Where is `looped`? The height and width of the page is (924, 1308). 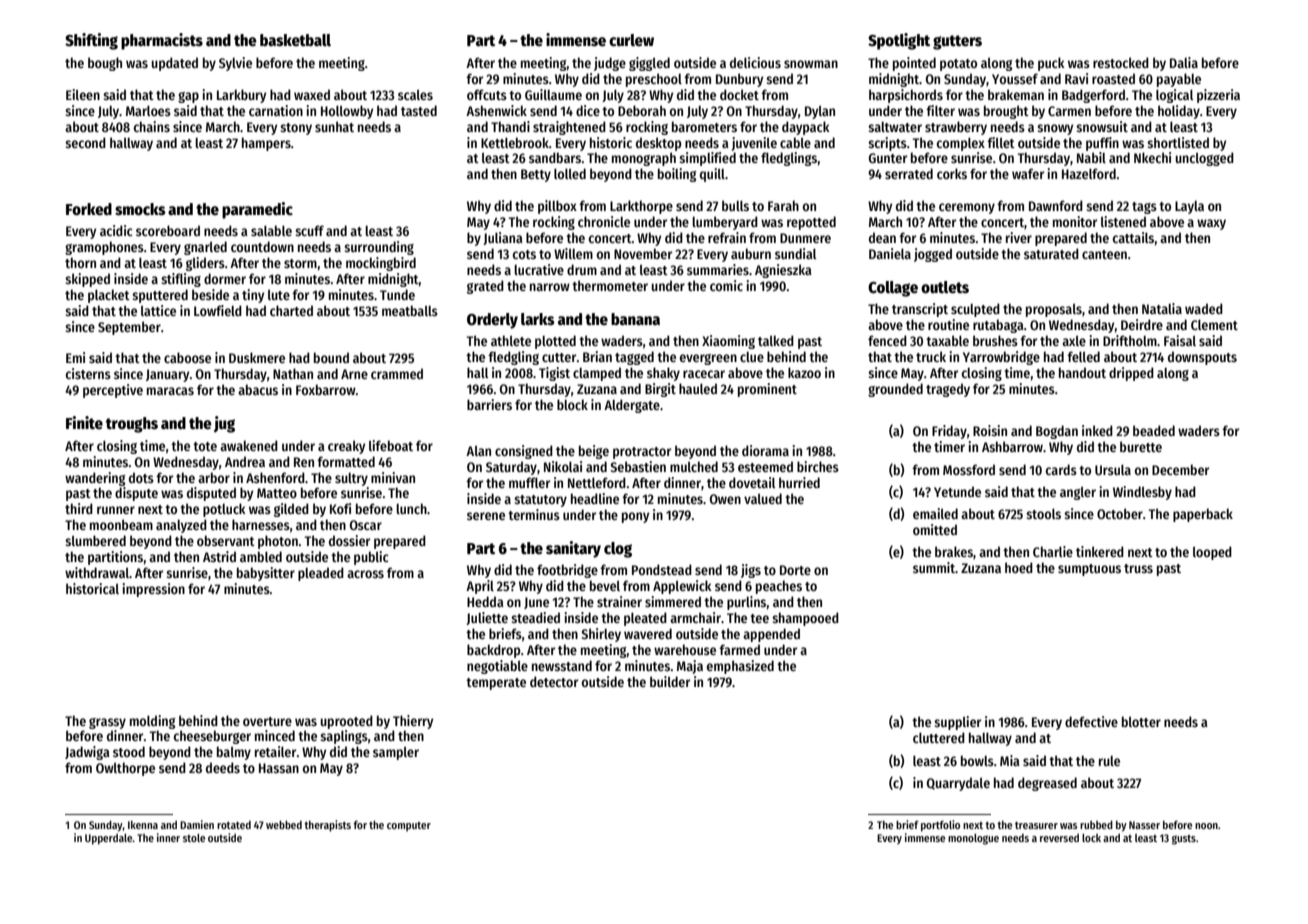
looped is located at coordinates (1212, 553).
